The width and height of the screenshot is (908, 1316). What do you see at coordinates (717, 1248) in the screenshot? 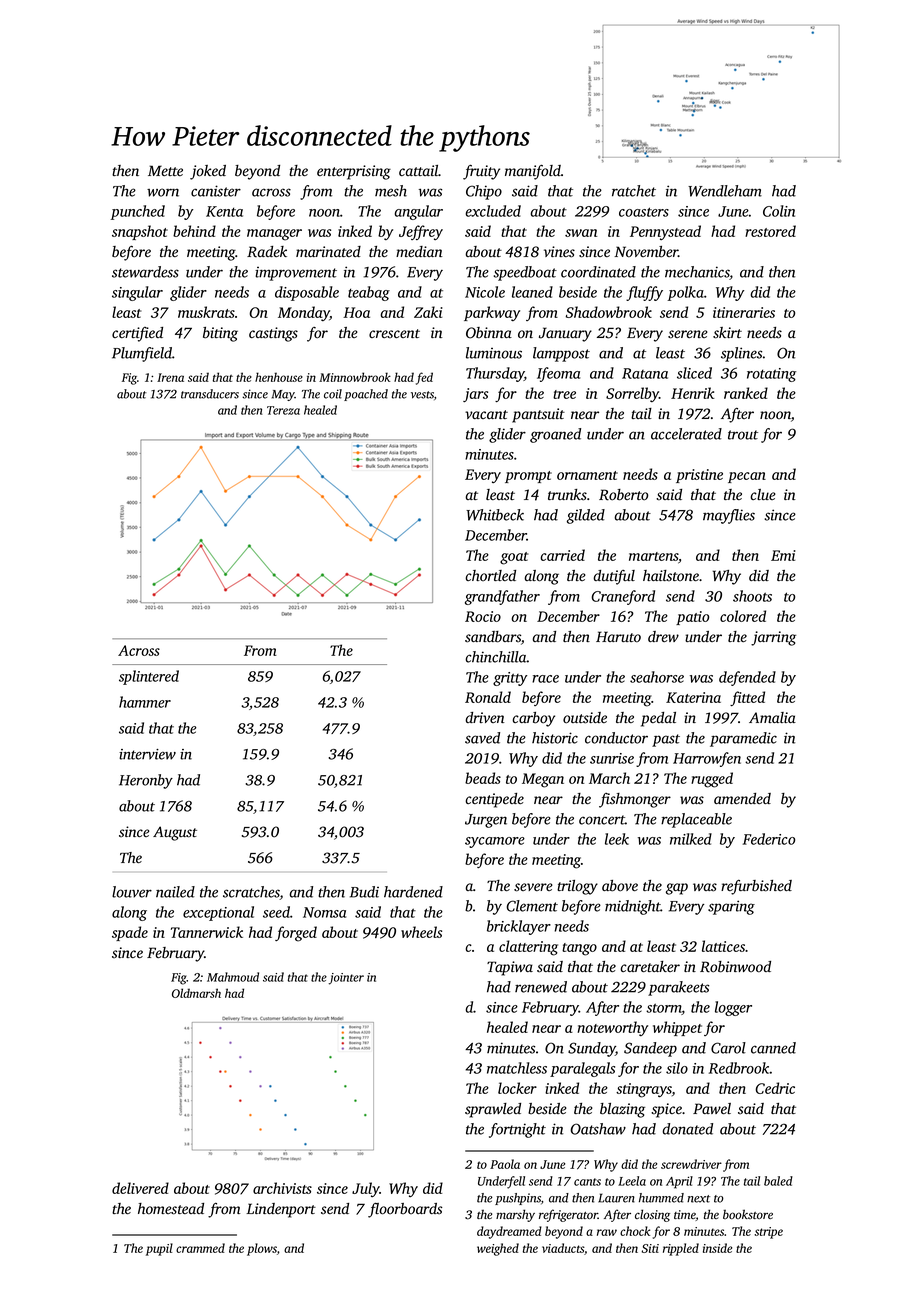
I see `inside` at bounding box center [717, 1248].
